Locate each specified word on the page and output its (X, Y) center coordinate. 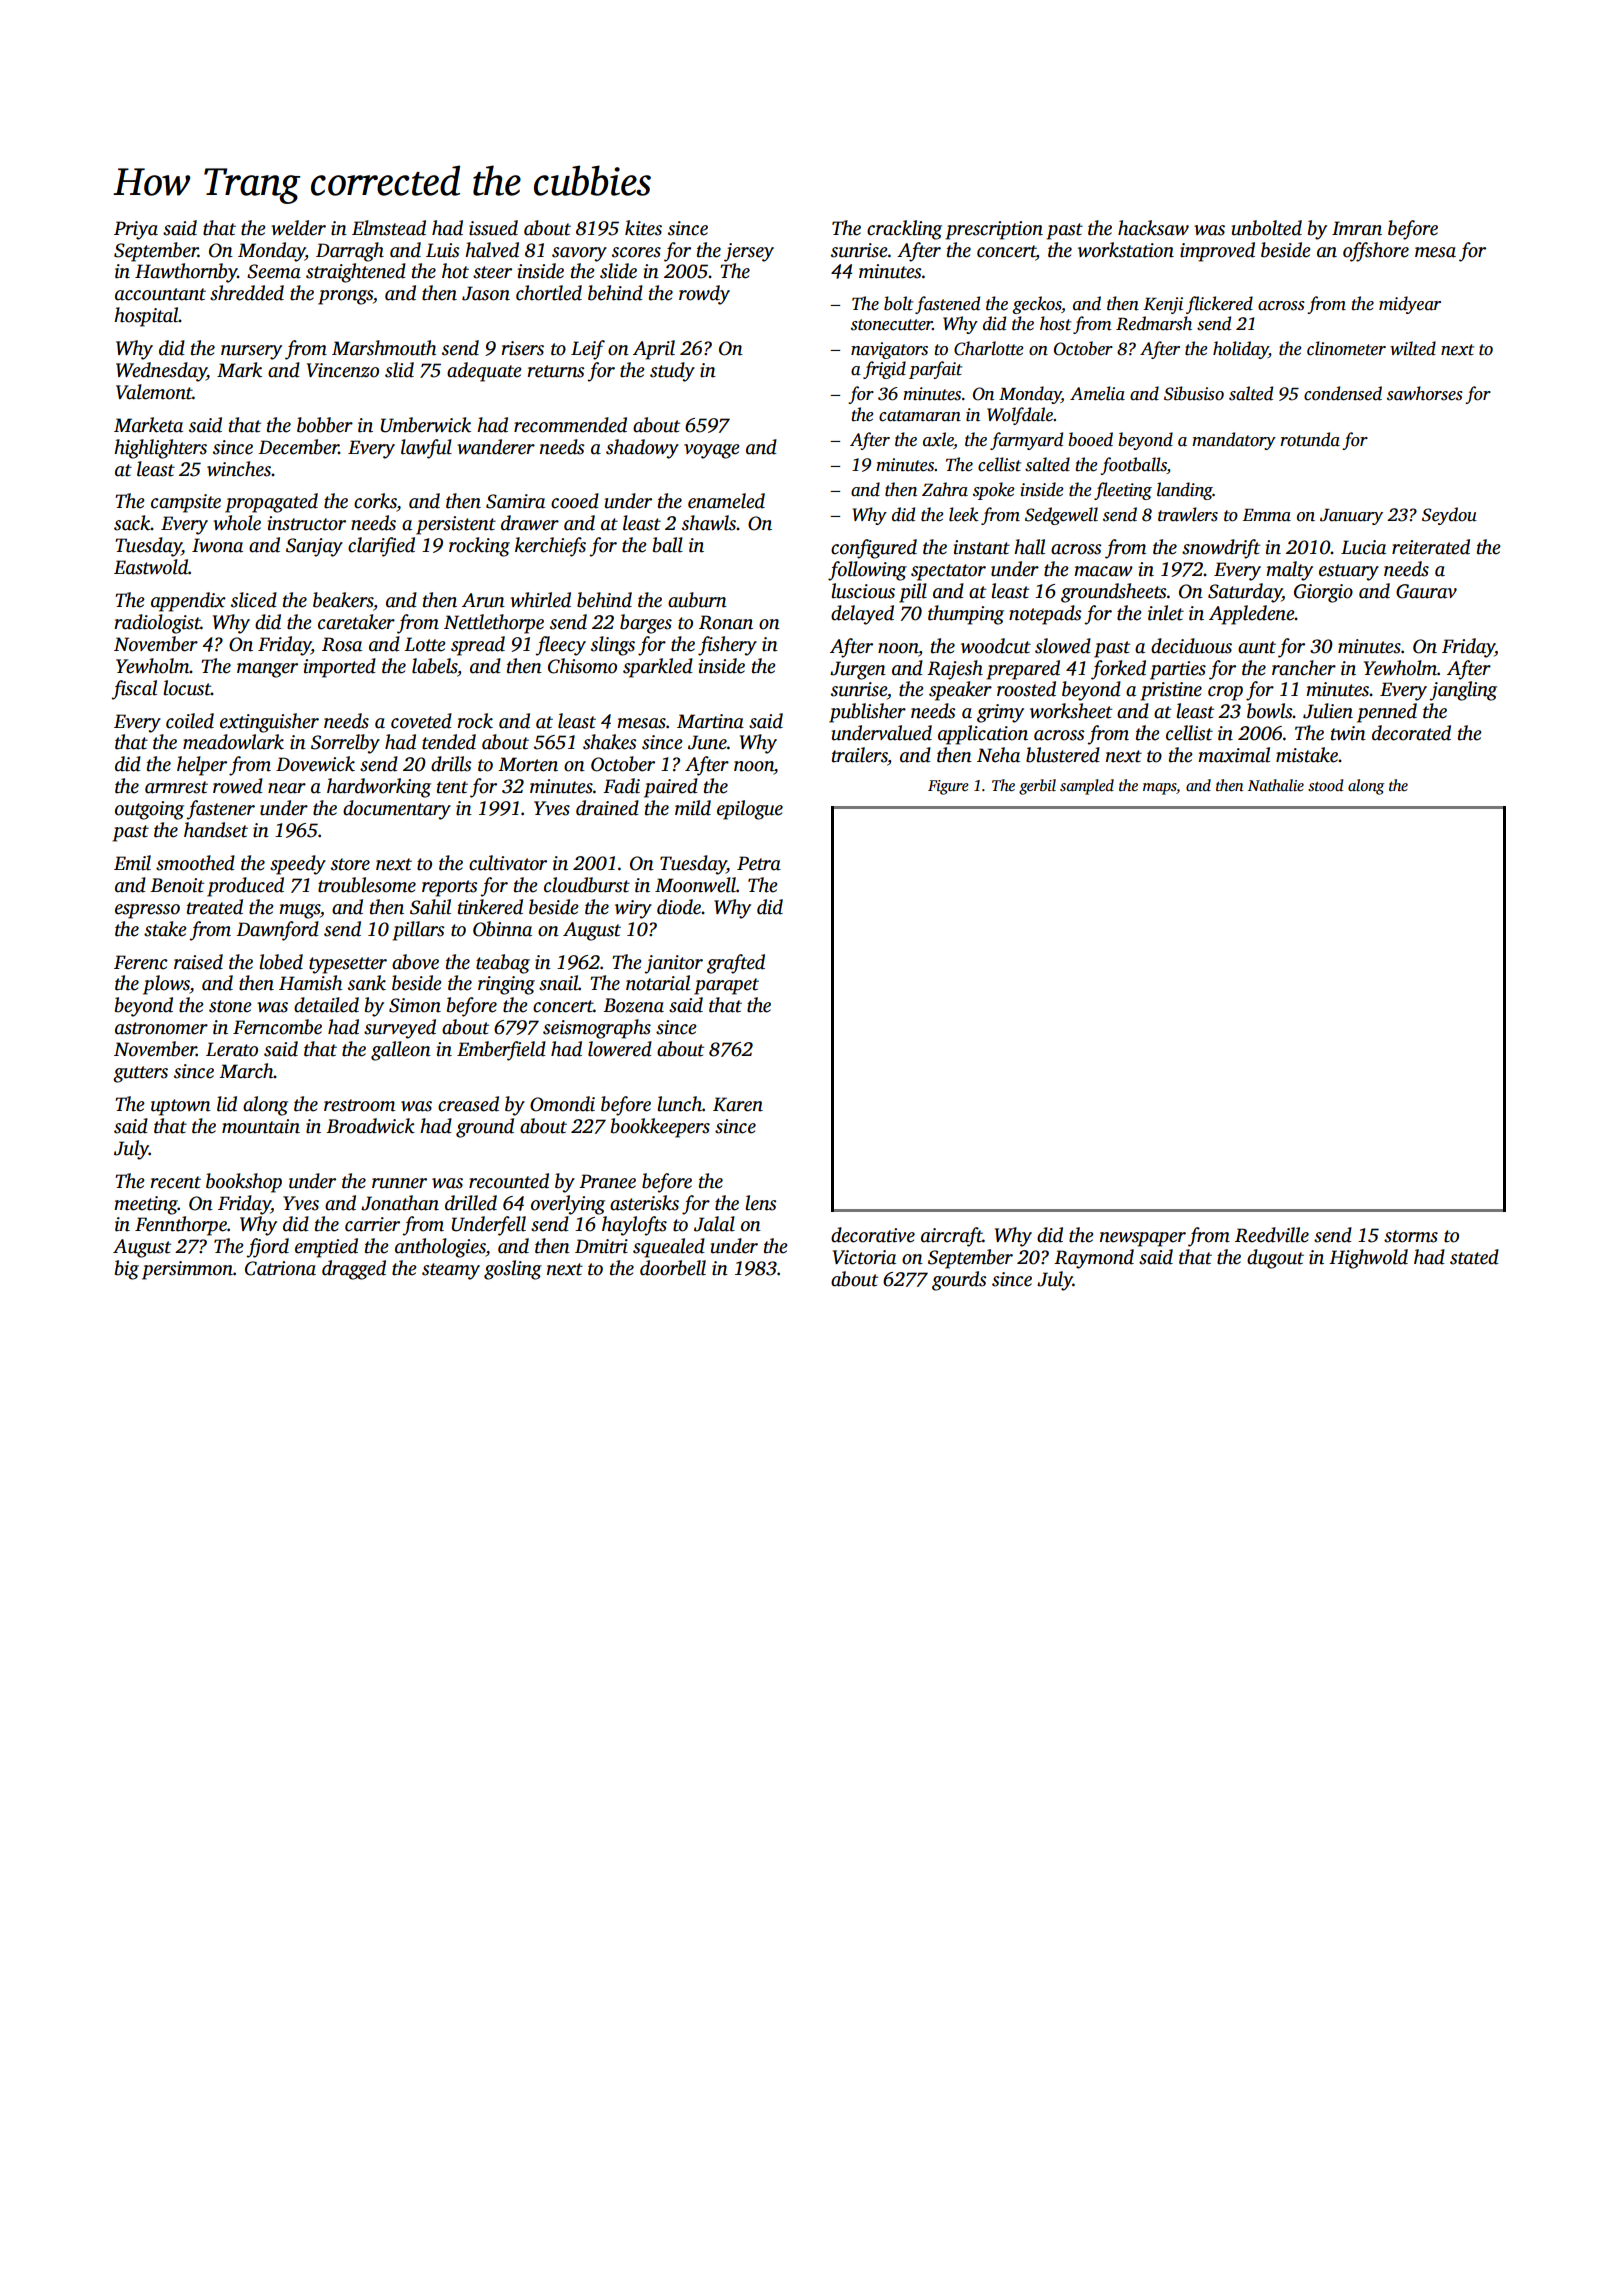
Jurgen (858, 670)
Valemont (154, 392)
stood (1325, 785)
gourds (959, 1281)
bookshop (244, 1183)
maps (1159, 789)
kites (643, 228)
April (654, 350)
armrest (176, 787)
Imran (1357, 228)
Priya (136, 230)
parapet (726, 986)
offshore (1376, 252)
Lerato (232, 1049)
